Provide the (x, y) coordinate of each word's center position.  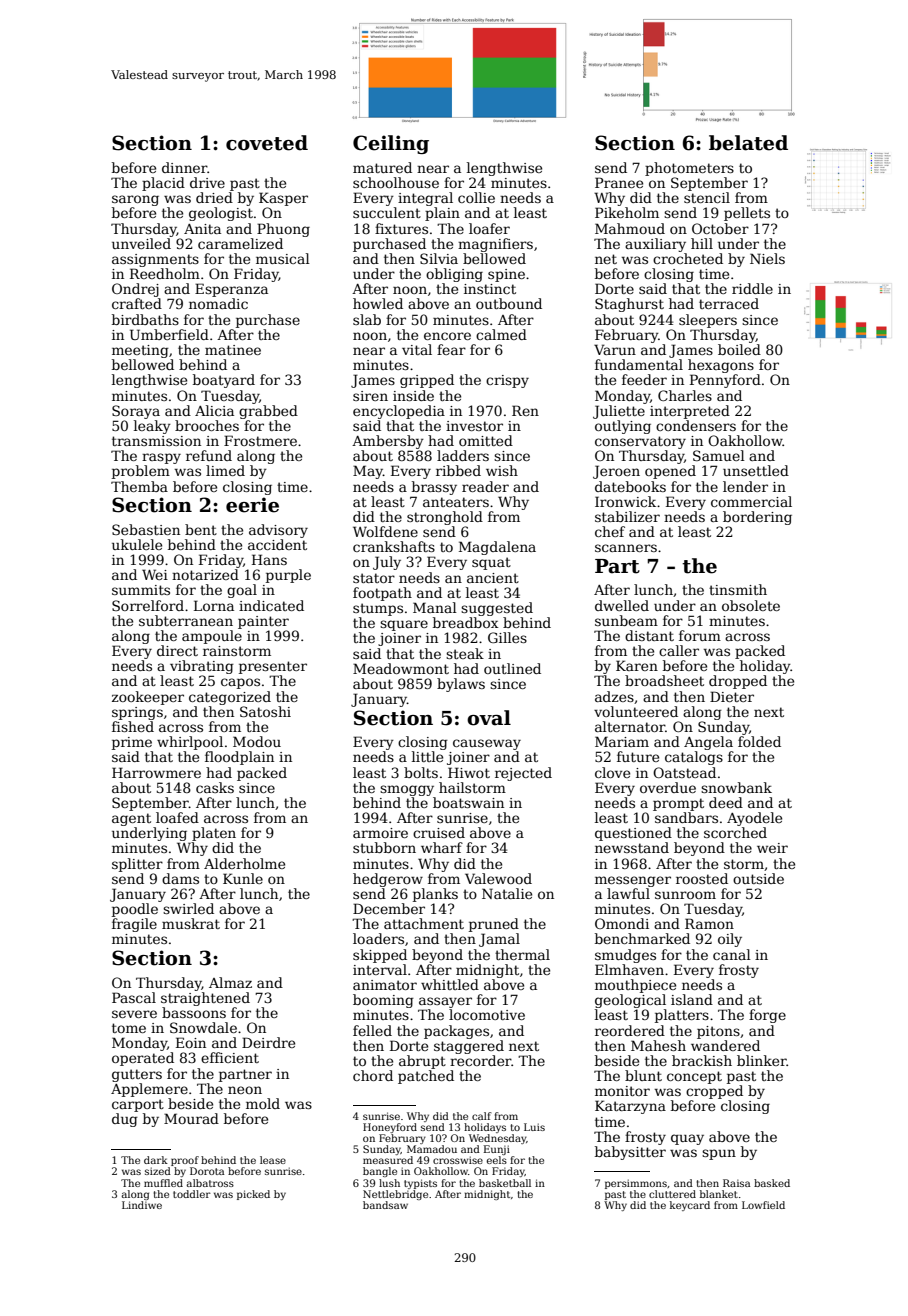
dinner (184, 167)
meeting (140, 351)
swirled (188, 908)
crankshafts (394, 546)
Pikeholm (627, 212)
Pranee (619, 182)
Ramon (709, 923)
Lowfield (763, 1205)
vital (417, 349)
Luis (534, 1127)
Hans (269, 559)
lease (273, 1160)
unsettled (756, 470)
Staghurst (629, 305)
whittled (450, 984)
